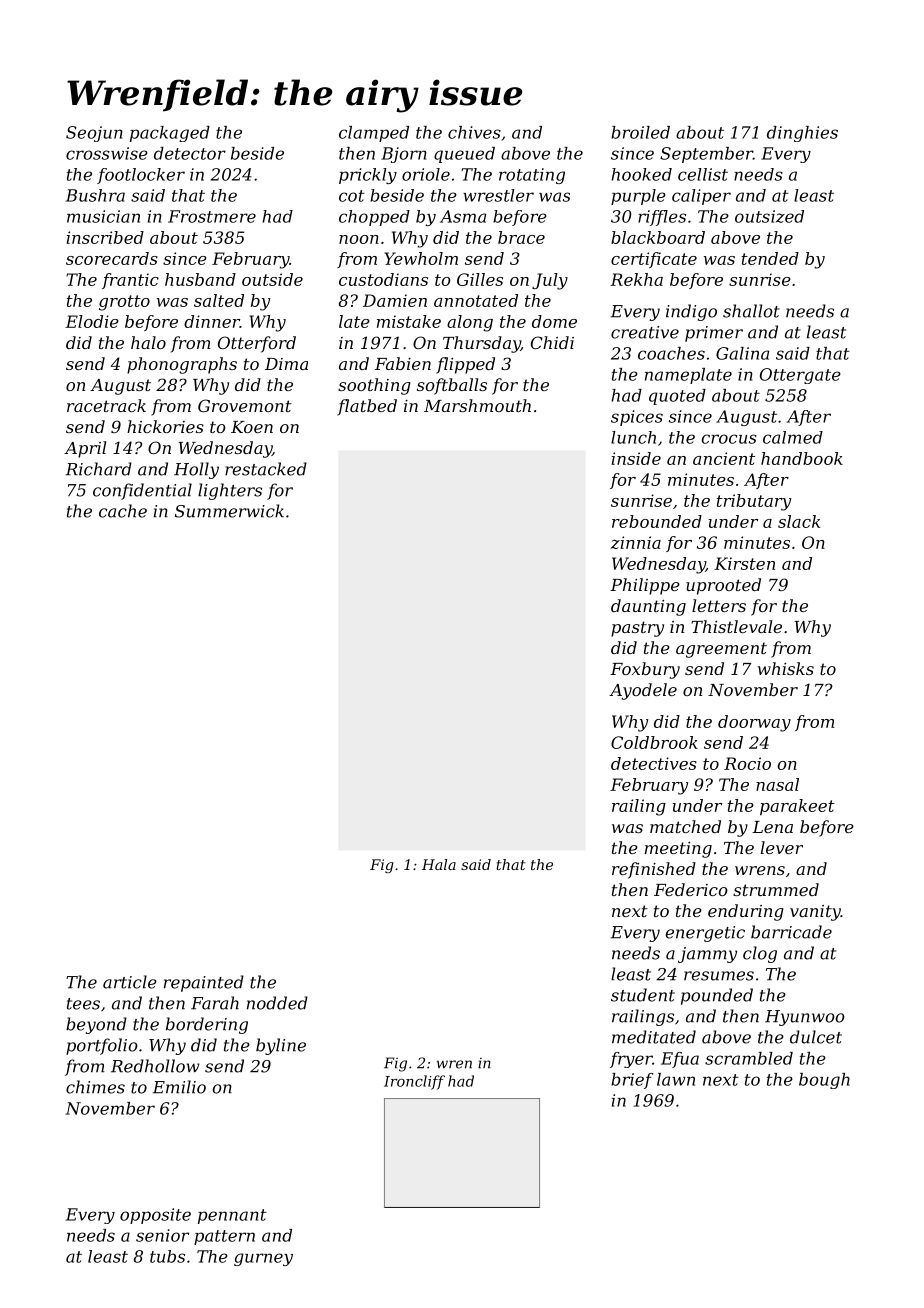  What do you see at coordinates (632, 1081) in the screenshot?
I see `brief` at bounding box center [632, 1081].
